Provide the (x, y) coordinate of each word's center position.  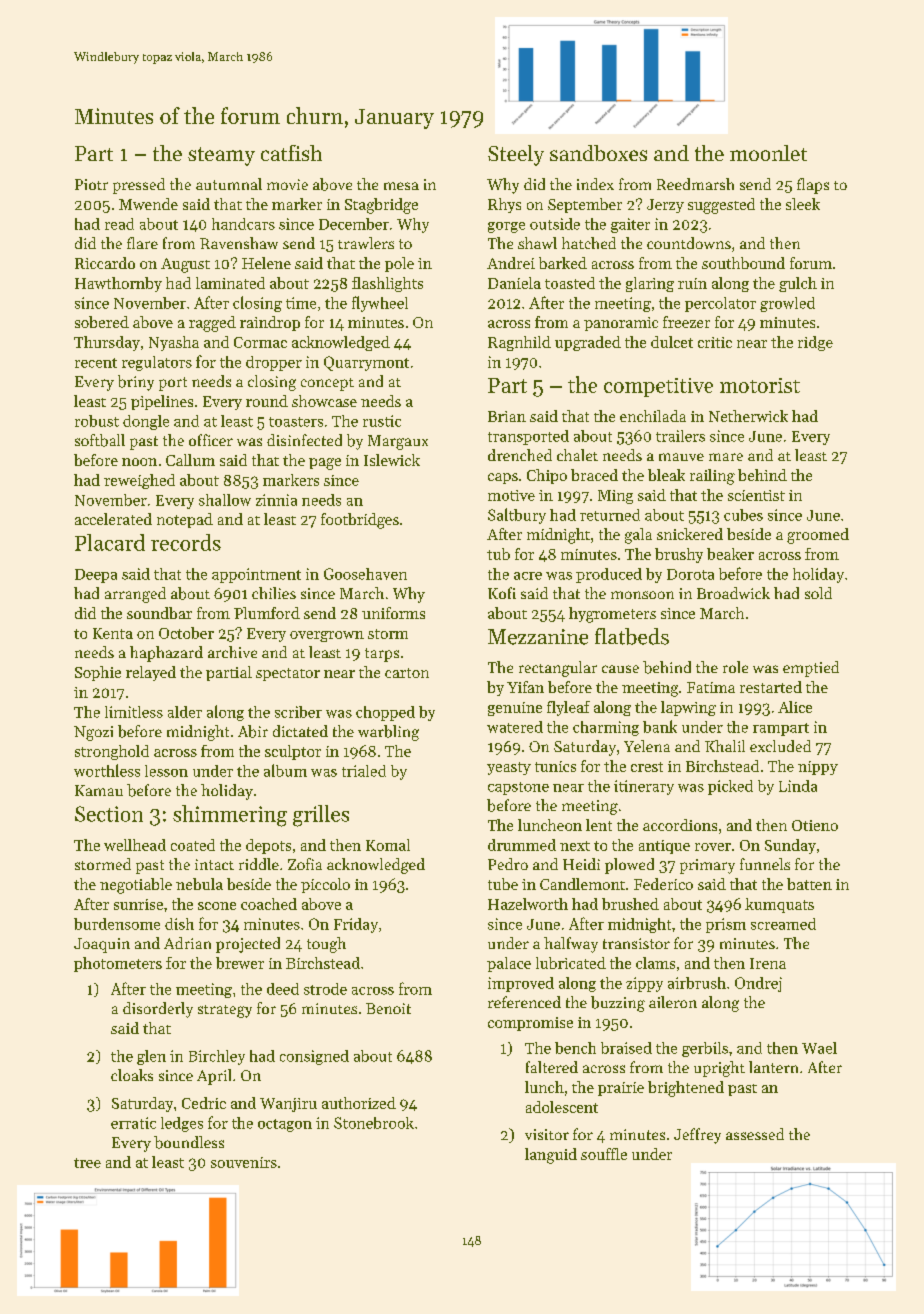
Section (109, 814)
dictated (300, 731)
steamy (221, 156)
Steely (516, 155)
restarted (771, 687)
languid (551, 1156)
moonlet (768, 153)
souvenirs (244, 1162)
